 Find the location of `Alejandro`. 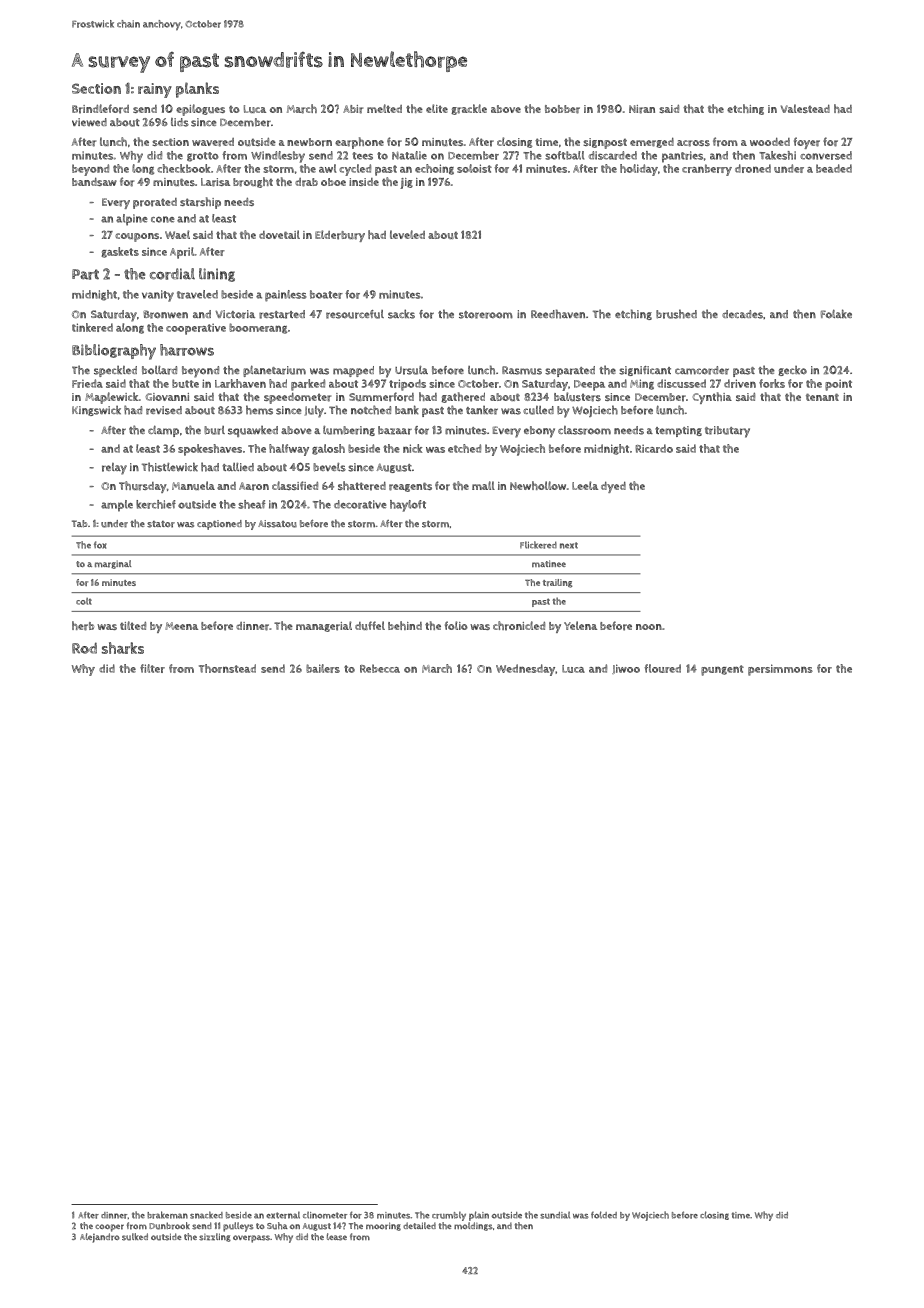

Alejandro is located at coordinates (100, 1238).
